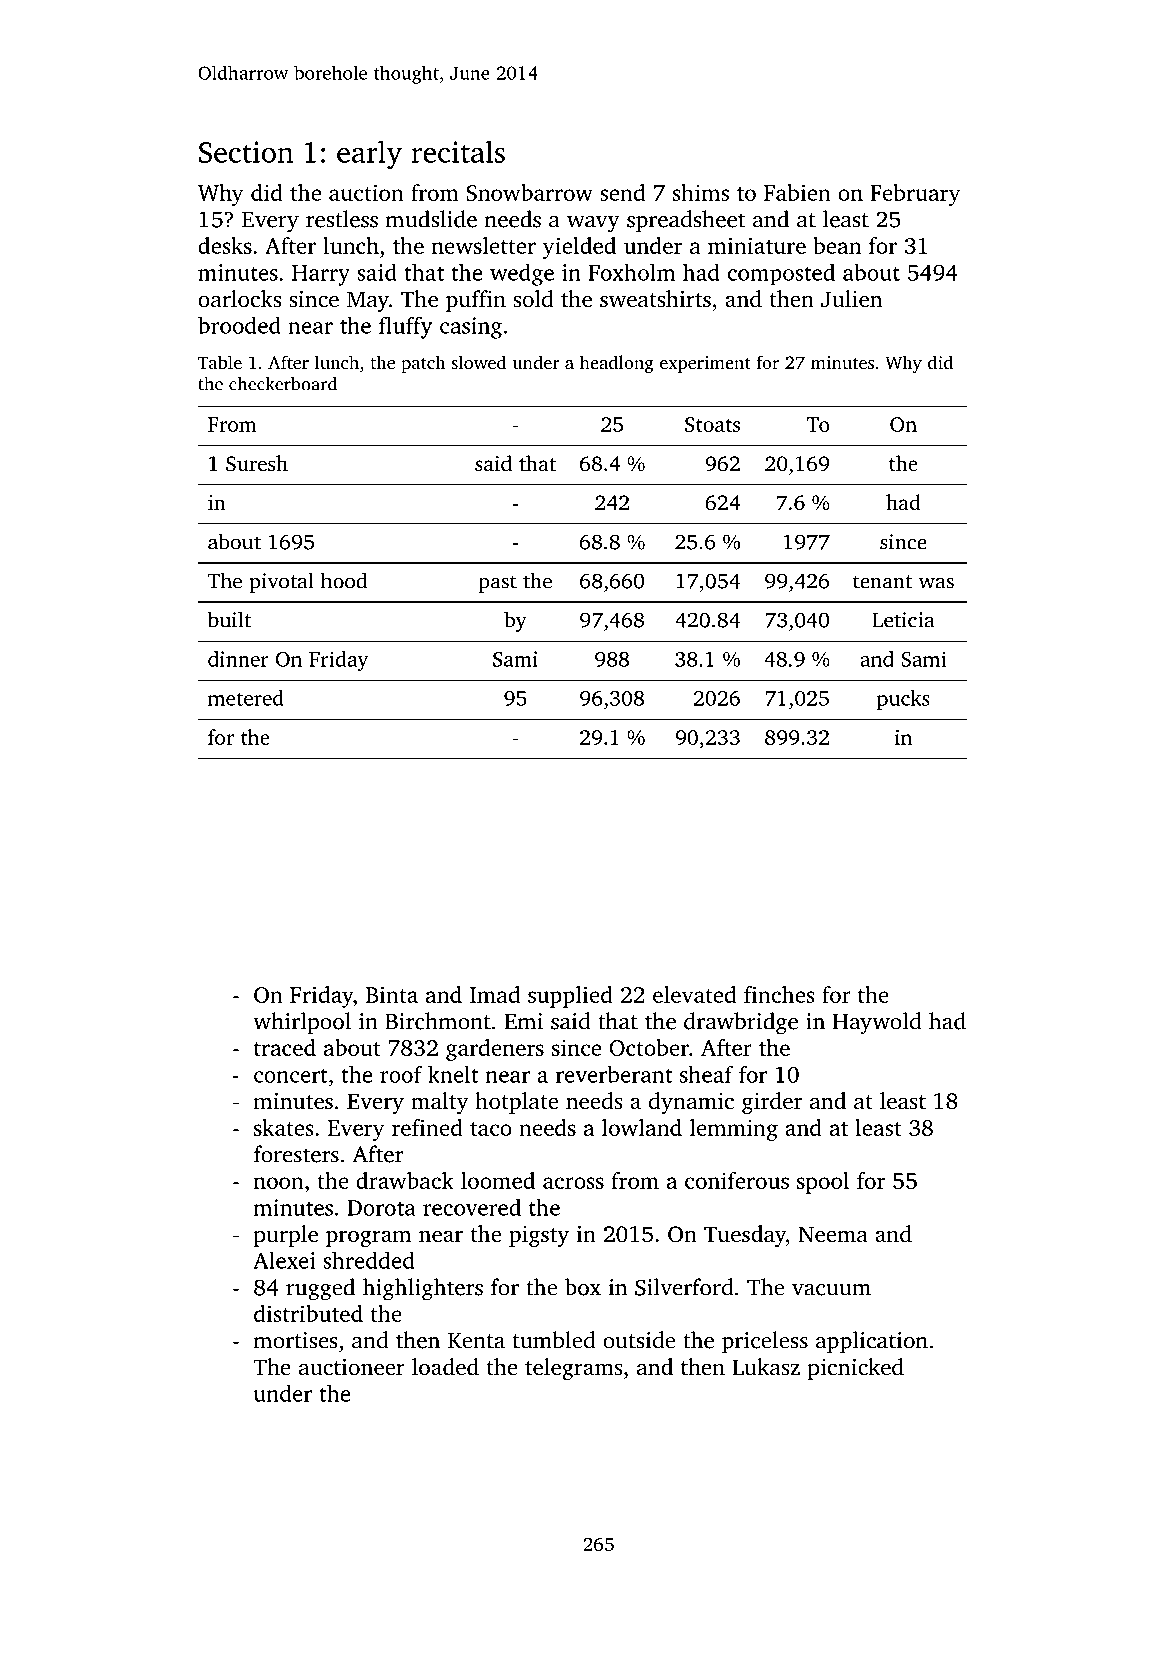  I want to click on February, so click(915, 195).
